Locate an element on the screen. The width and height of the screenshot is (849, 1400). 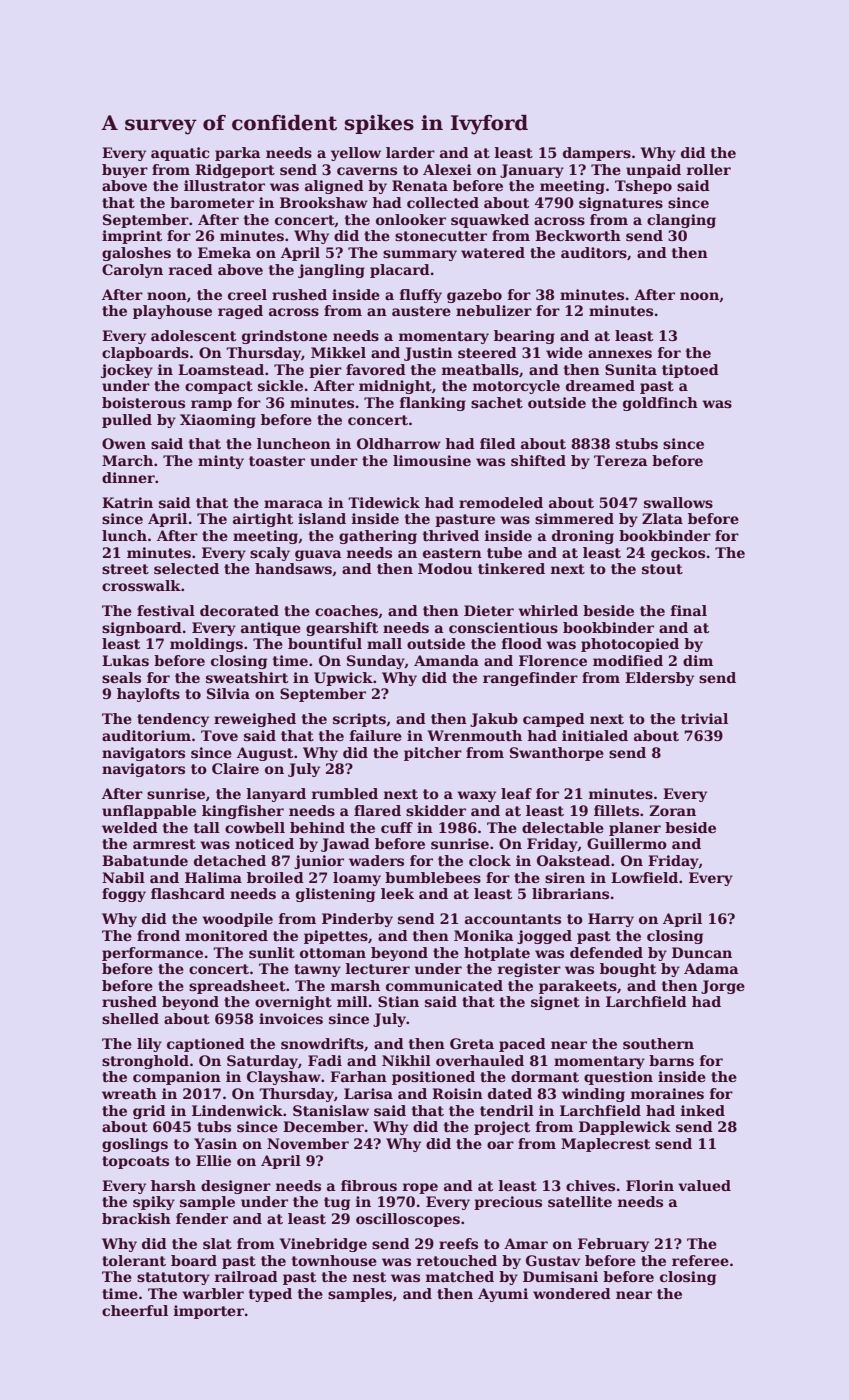
matched is located at coordinates (460, 1276).
